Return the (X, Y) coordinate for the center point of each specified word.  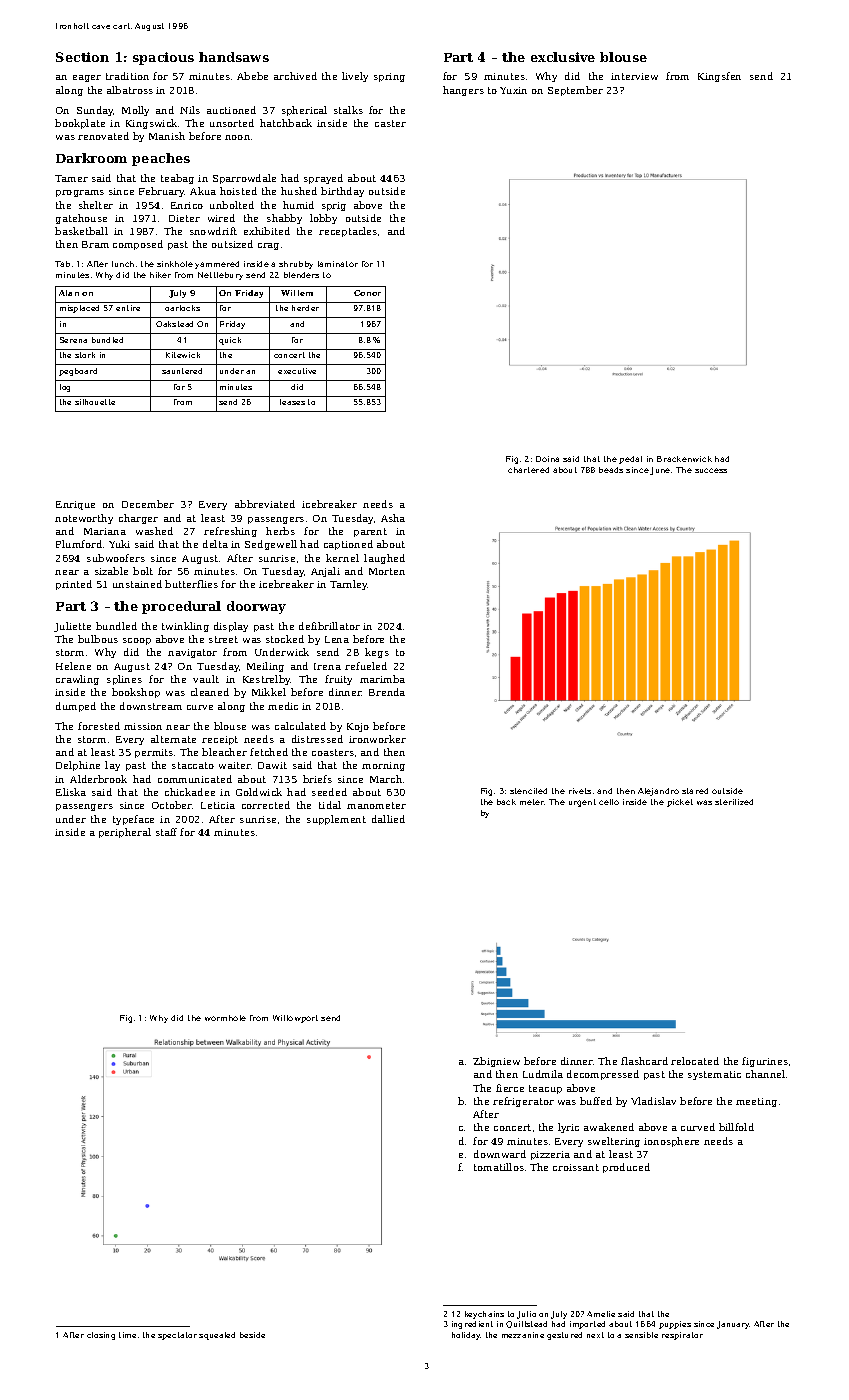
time (127, 1335)
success (711, 470)
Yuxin (513, 90)
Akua (203, 191)
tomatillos (499, 1167)
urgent (582, 803)
